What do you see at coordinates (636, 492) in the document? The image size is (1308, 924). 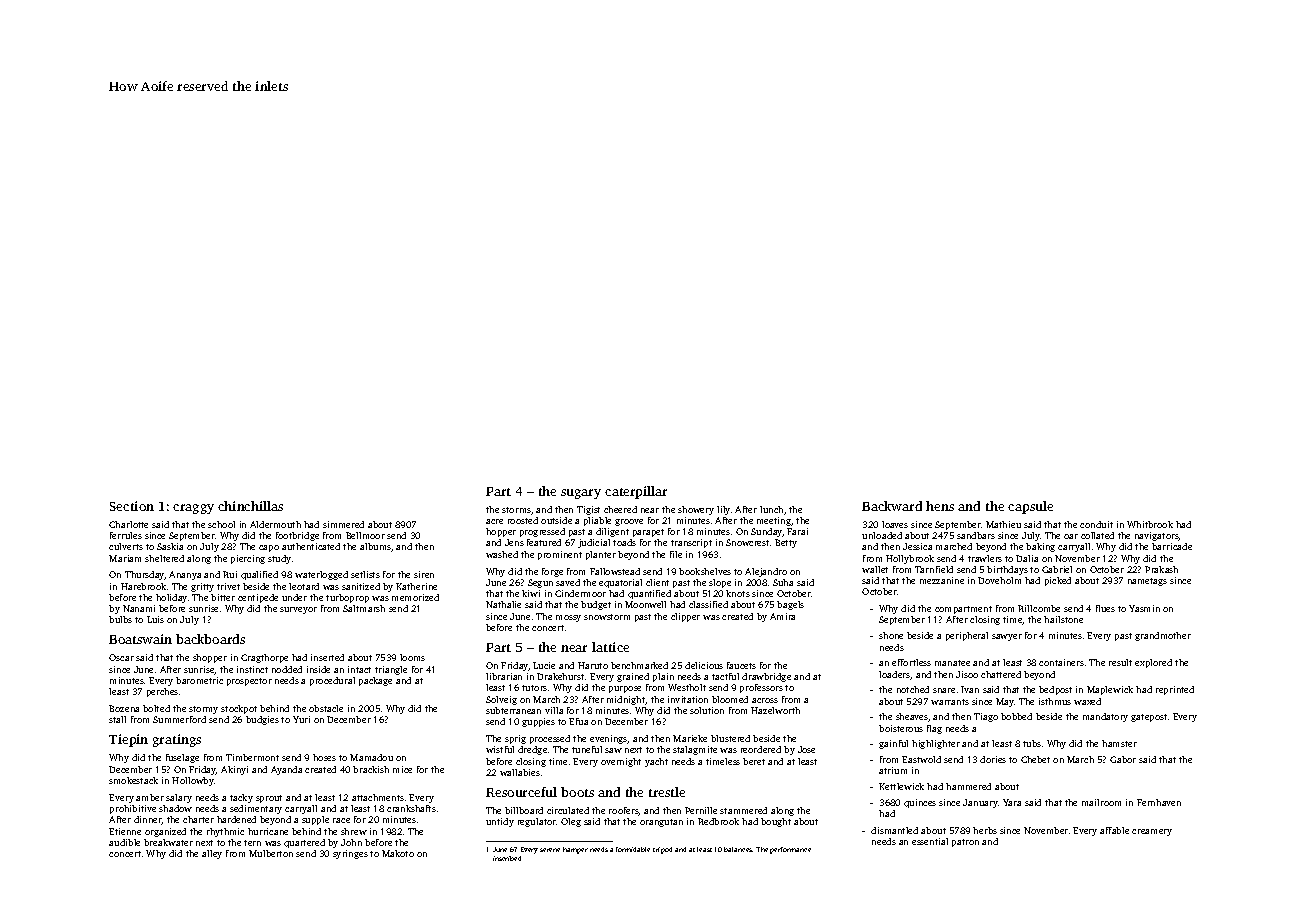 I see `caterpillar` at bounding box center [636, 492].
